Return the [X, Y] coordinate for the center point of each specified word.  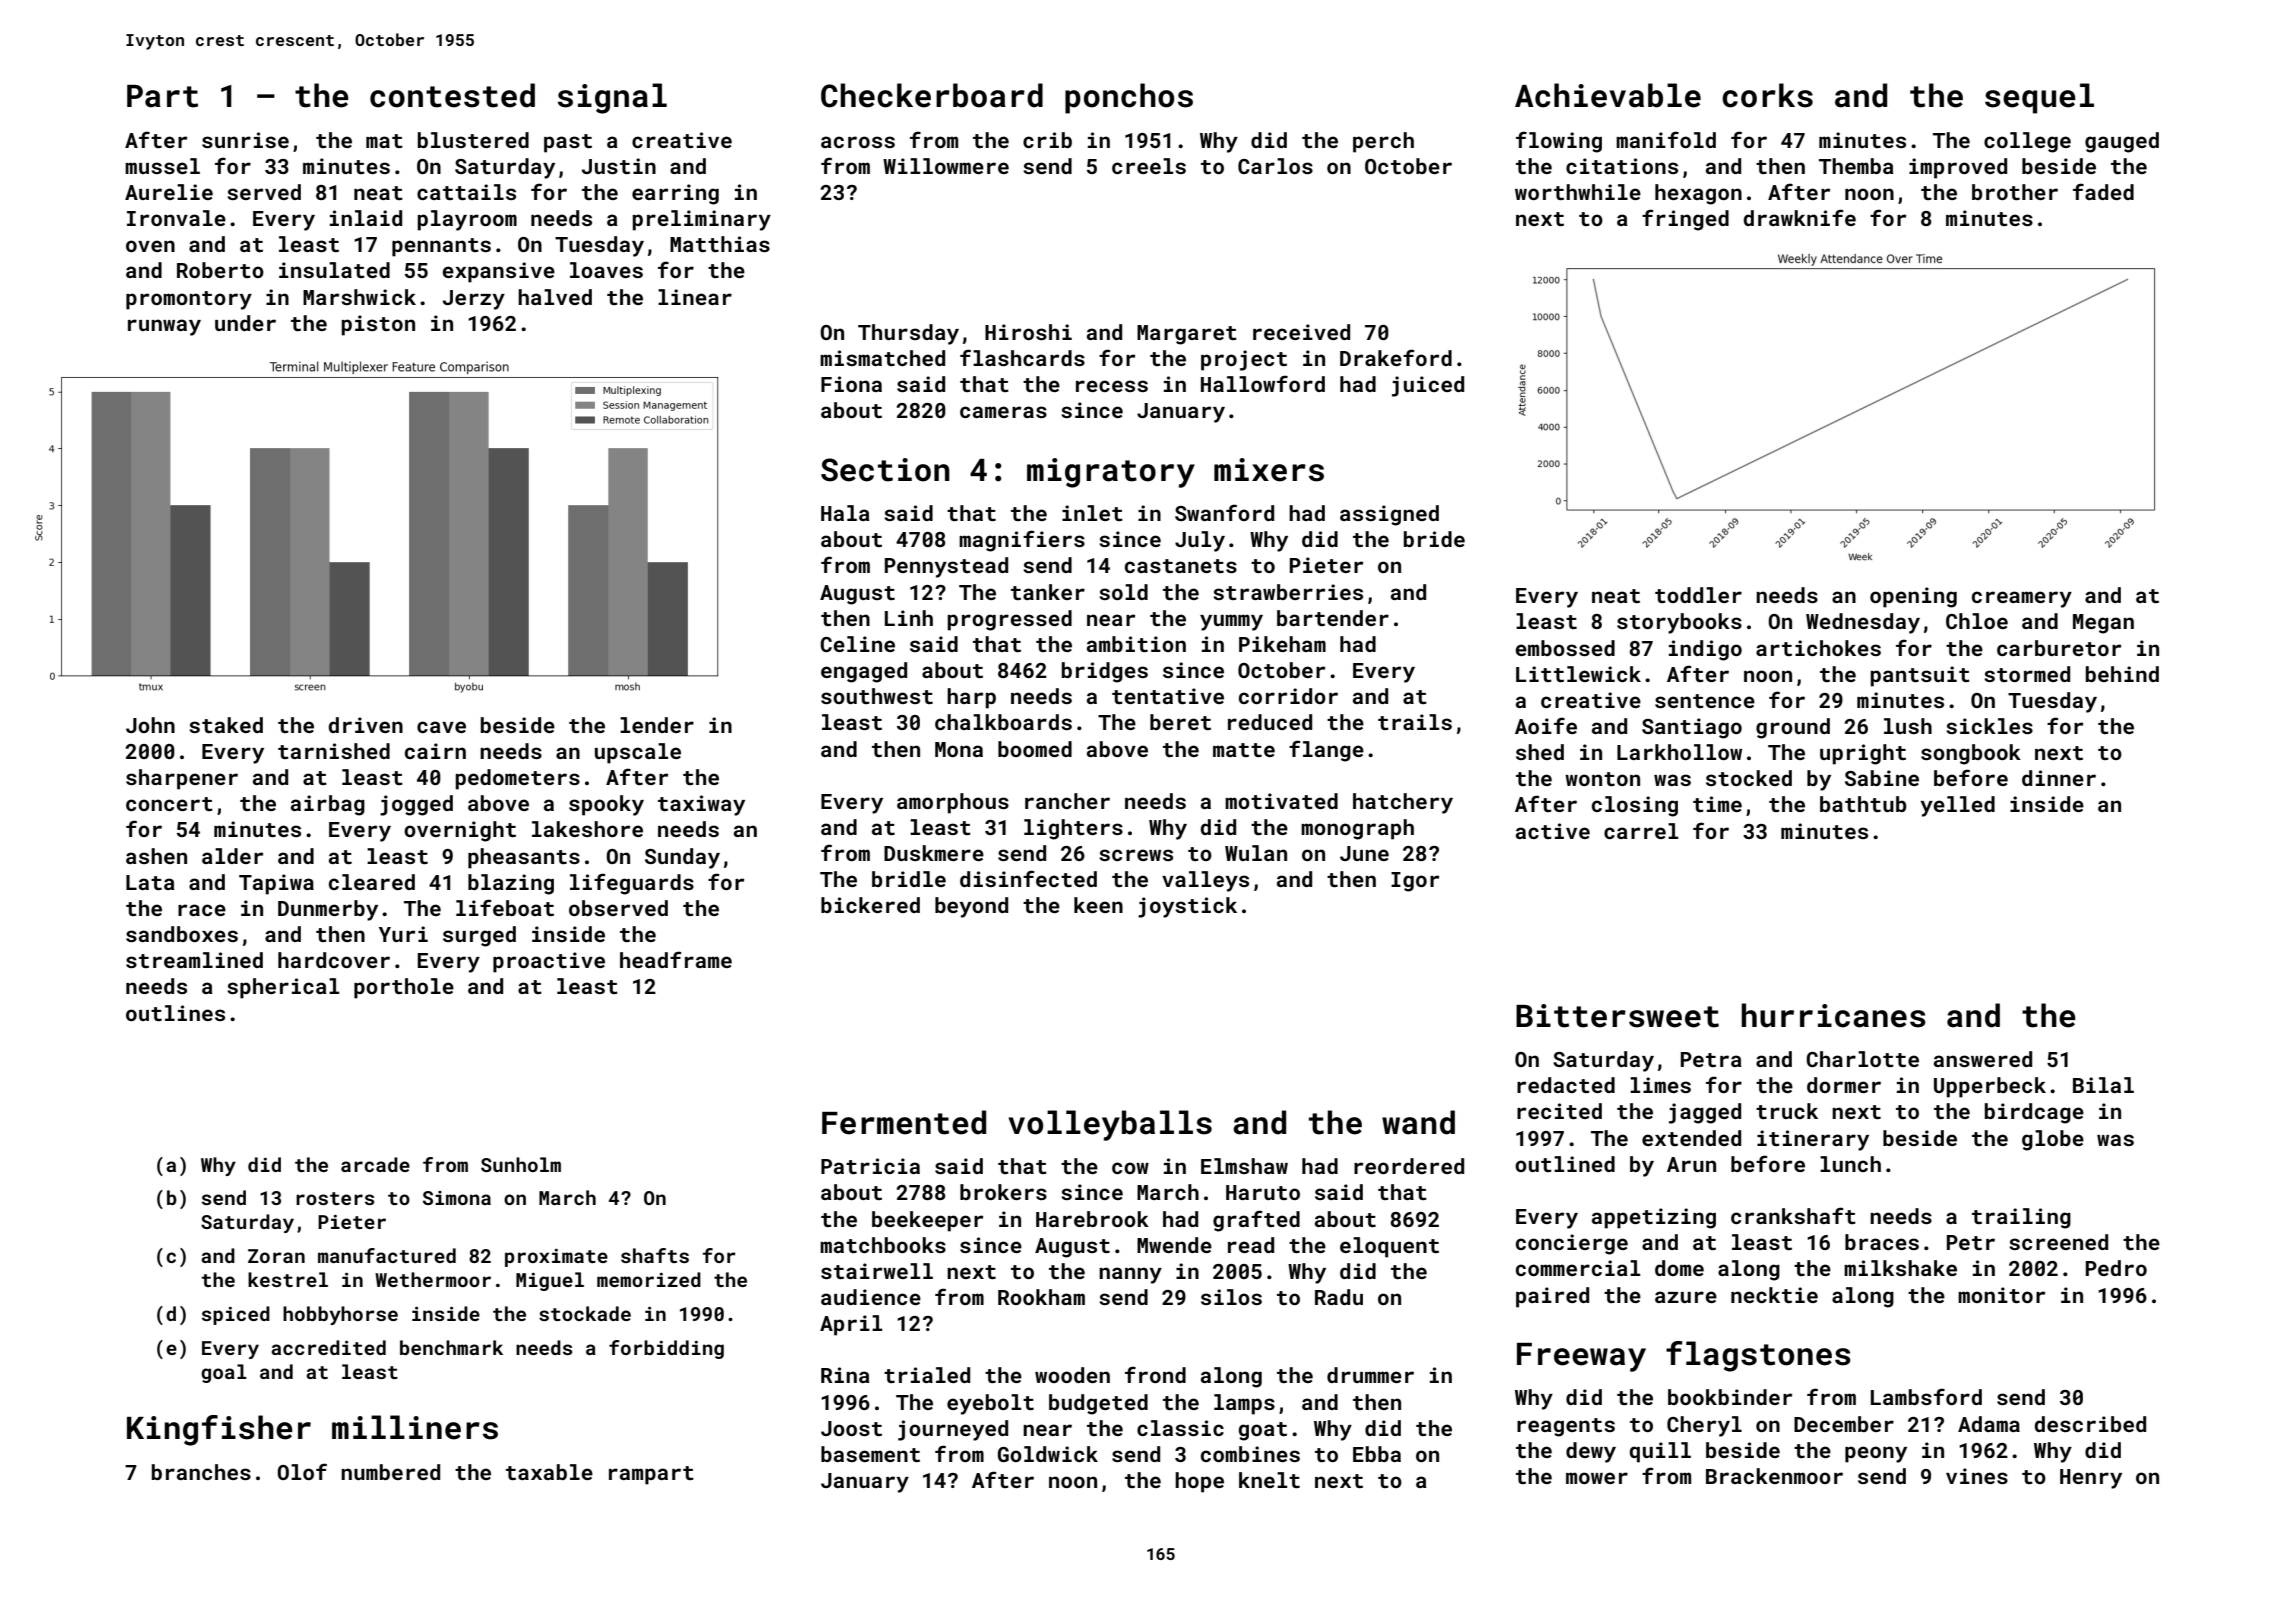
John [150, 725]
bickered [870, 905]
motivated [1281, 801]
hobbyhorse [340, 1315]
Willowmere [946, 166]
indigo [1705, 650]
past [568, 143]
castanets [1181, 566]
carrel [1641, 831]
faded [2103, 191]
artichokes [1818, 648]
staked [226, 725]
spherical [283, 988]
